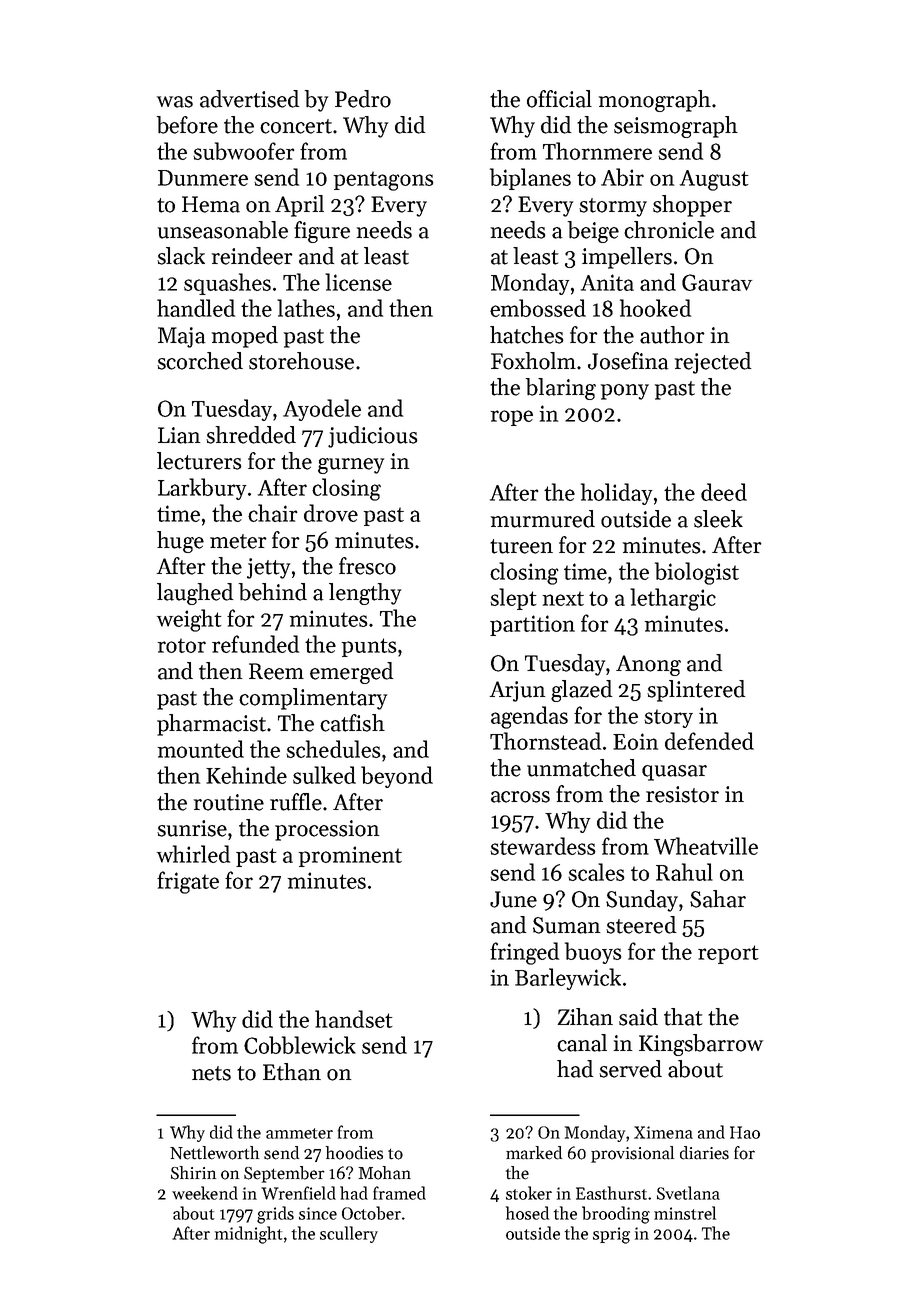  Describe the element at coordinates (714, 180) in the screenshot. I see `August` at that location.
